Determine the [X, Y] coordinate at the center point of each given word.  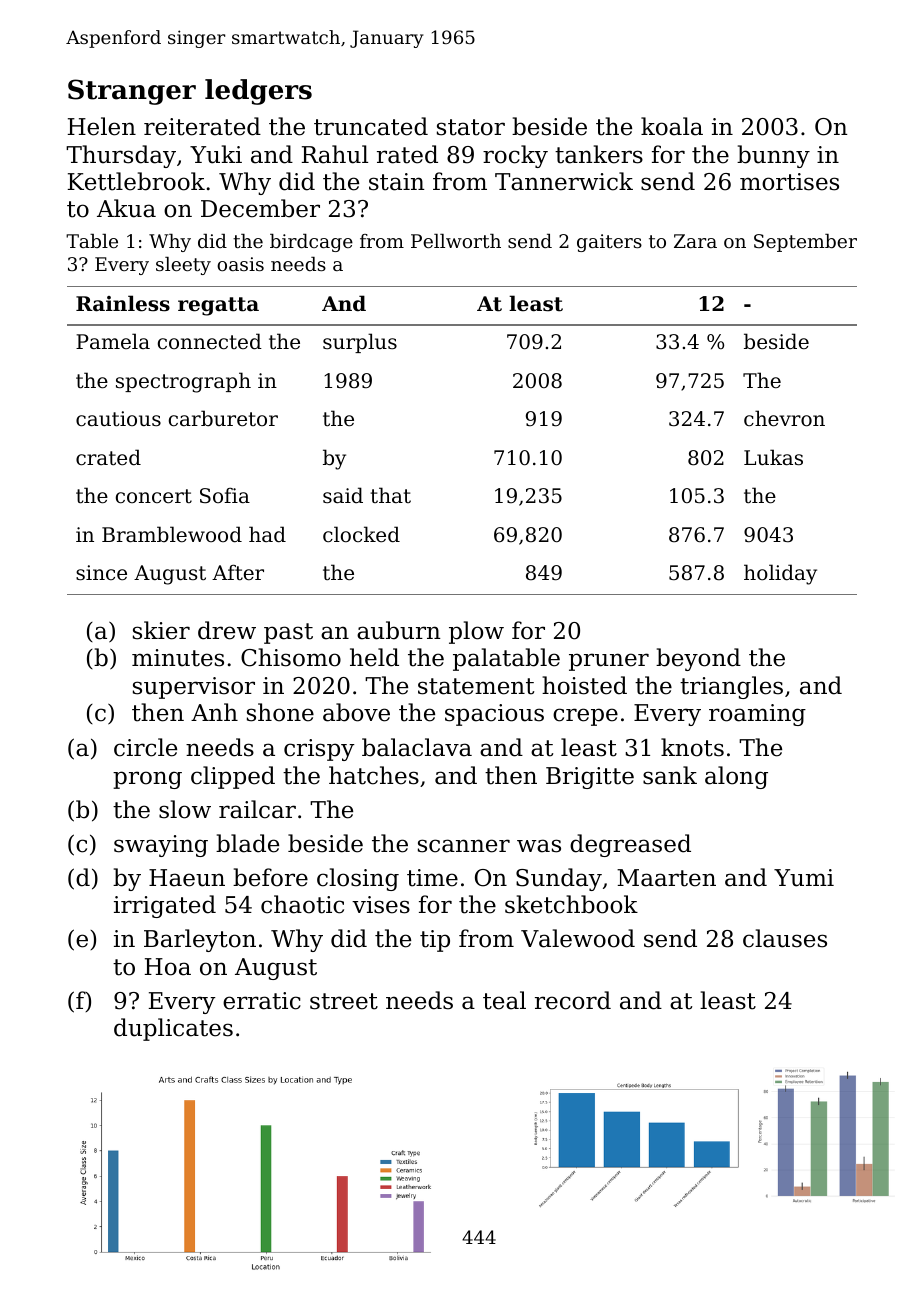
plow [476, 632]
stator [471, 127]
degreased [630, 845]
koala [672, 126]
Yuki [216, 154]
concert [154, 496]
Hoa [168, 967]
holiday [780, 574]
